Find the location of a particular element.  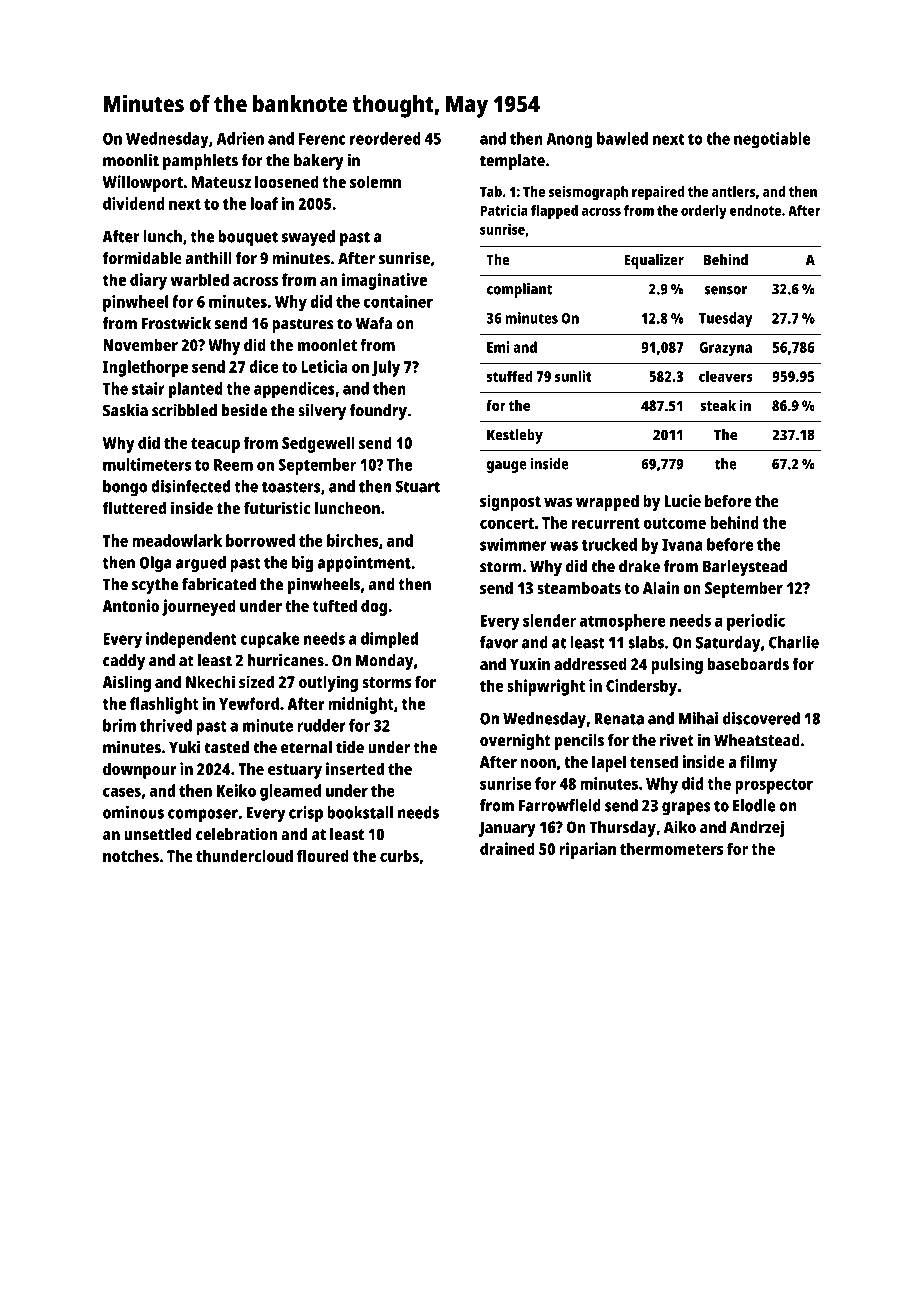

Tuesday is located at coordinates (726, 319).
